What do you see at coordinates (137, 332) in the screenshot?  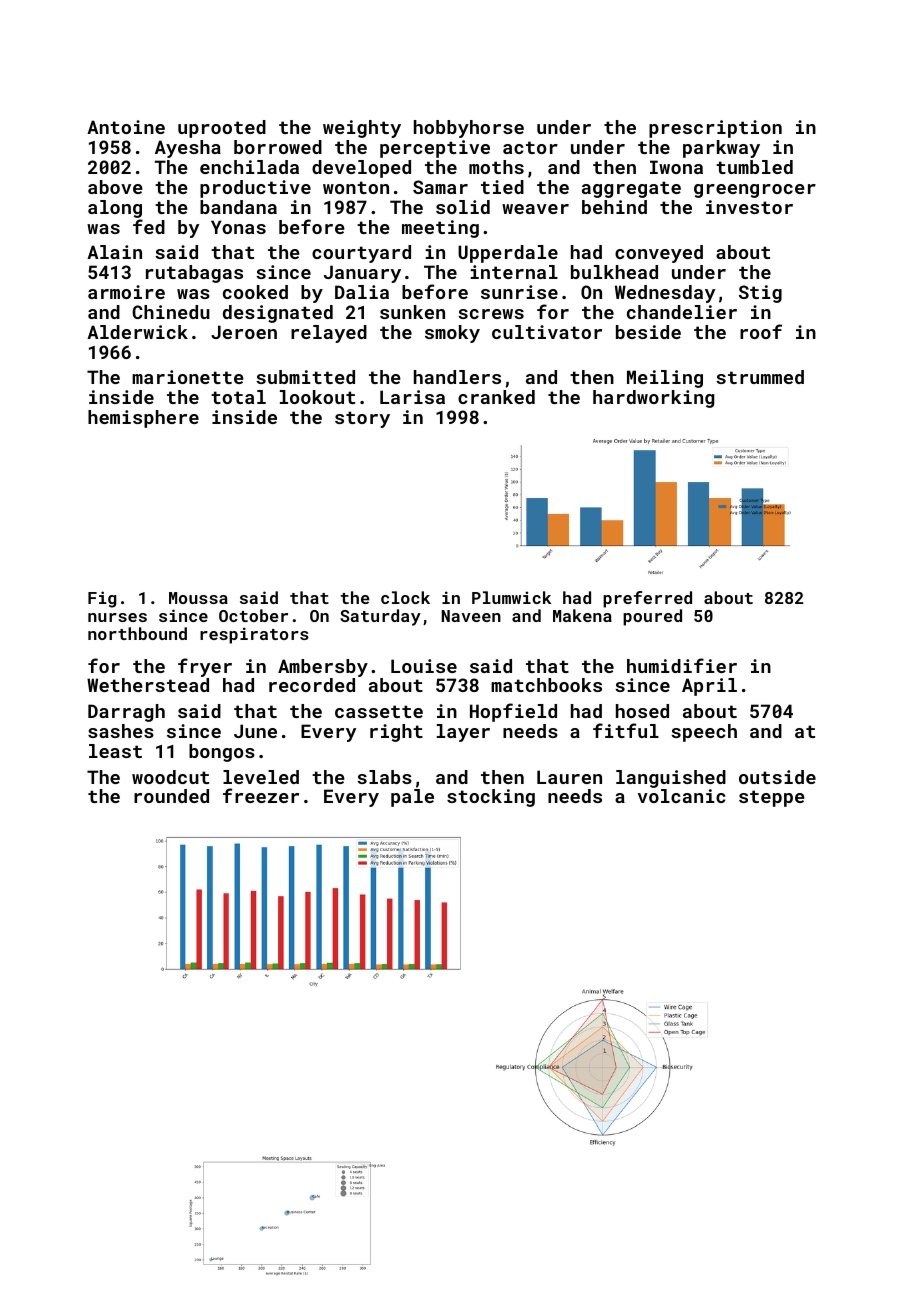 I see `Alderwick` at bounding box center [137, 332].
